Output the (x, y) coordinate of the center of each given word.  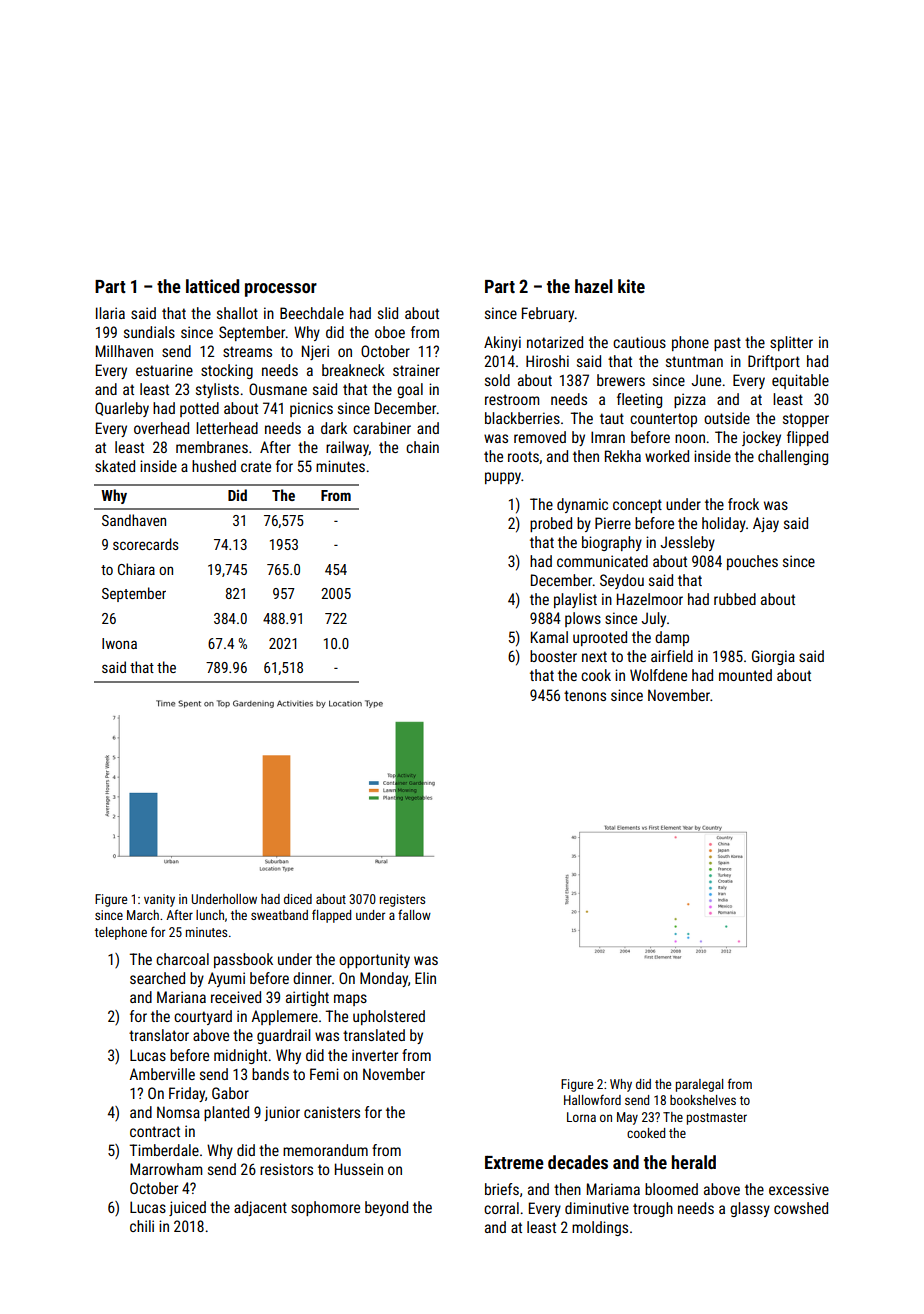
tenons (585, 695)
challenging (793, 457)
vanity (159, 900)
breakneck (353, 370)
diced (298, 899)
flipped (807, 438)
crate (256, 466)
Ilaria (110, 313)
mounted (745, 675)
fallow (414, 914)
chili (142, 1226)
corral (501, 1208)
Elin (425, 978)
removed (540, 437)
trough (653, 1209)
